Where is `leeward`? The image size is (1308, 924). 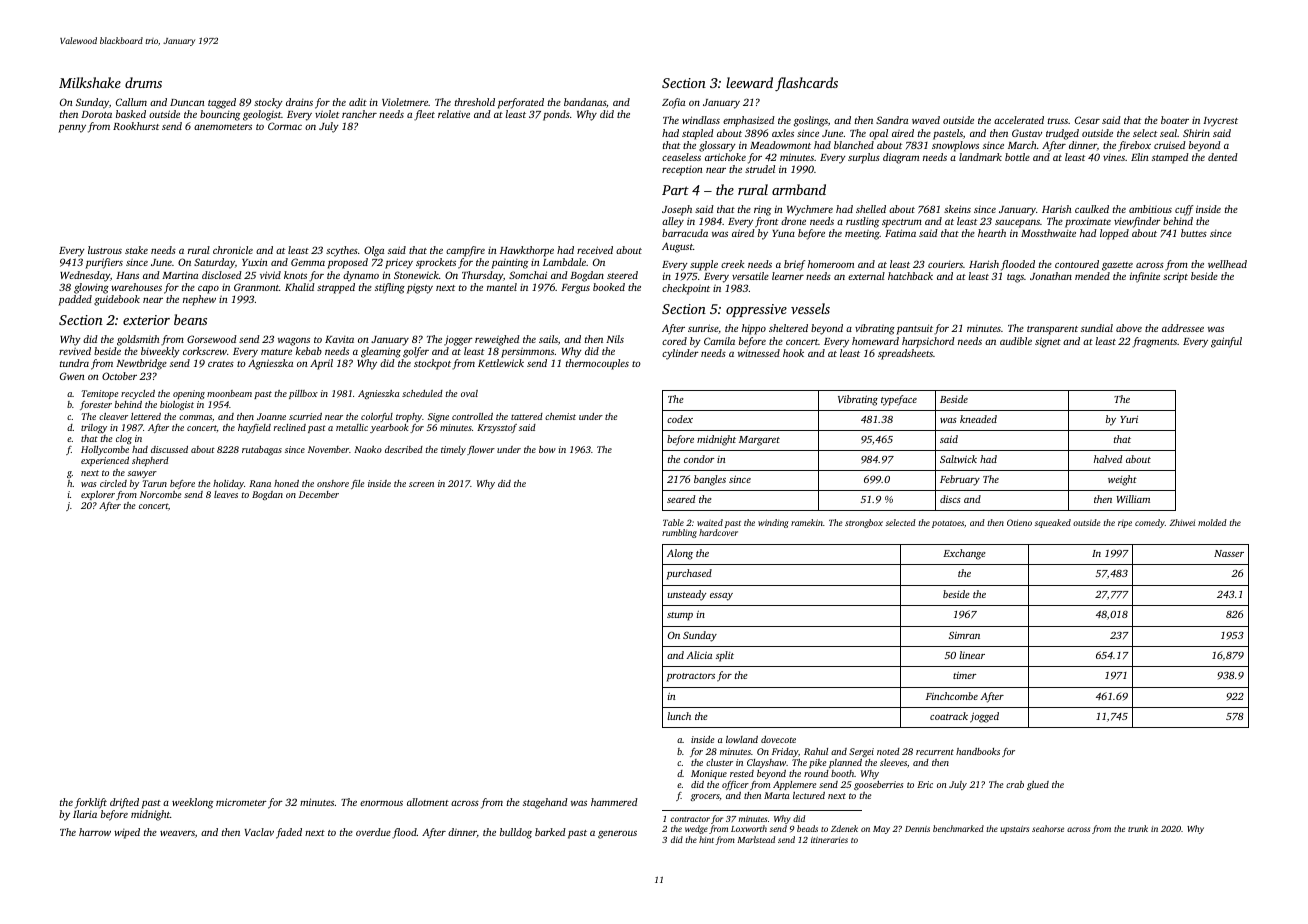 leeward is located at coordinates (749, 82).
